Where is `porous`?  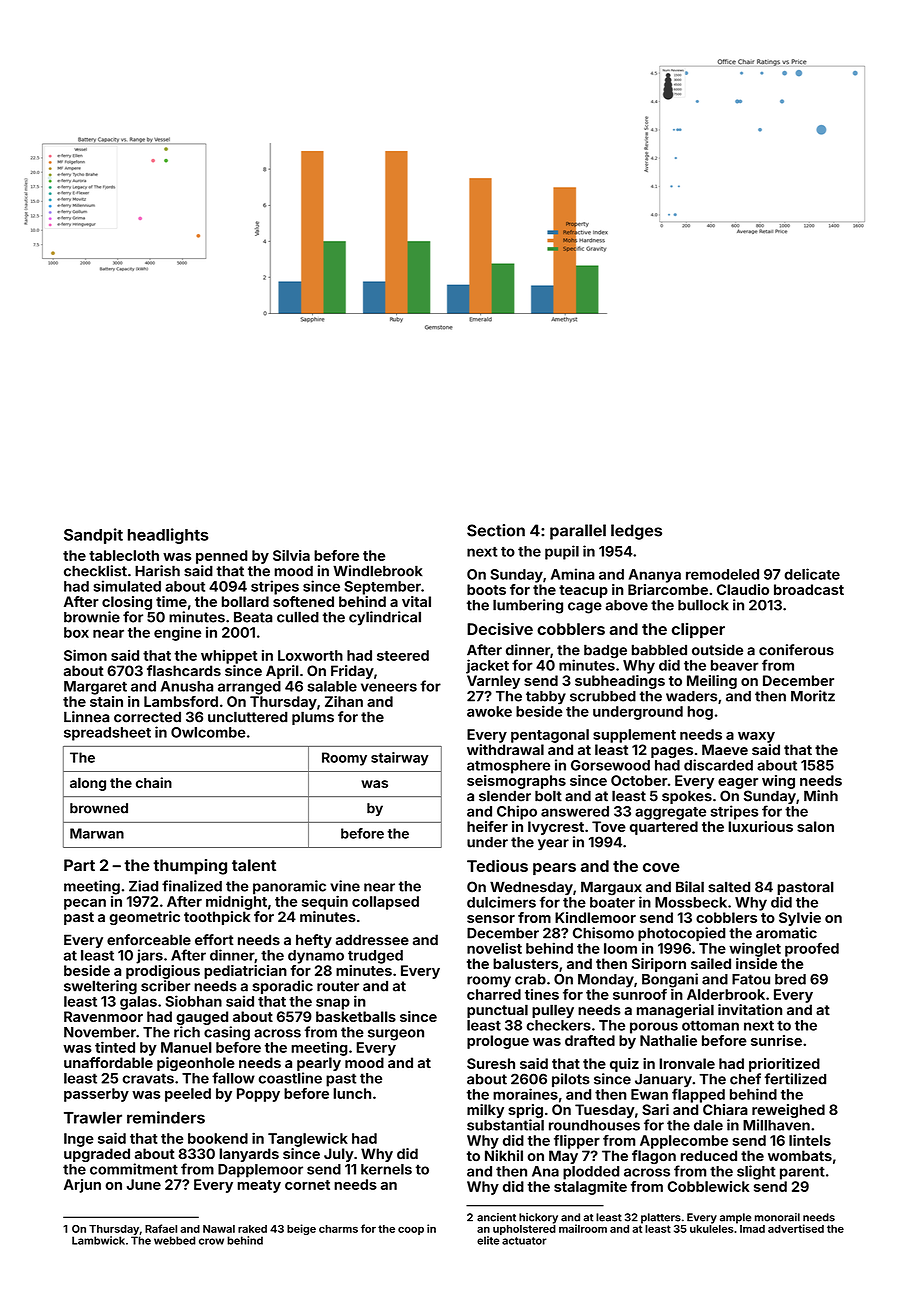 porous is located at coordinates (654, 1028).
